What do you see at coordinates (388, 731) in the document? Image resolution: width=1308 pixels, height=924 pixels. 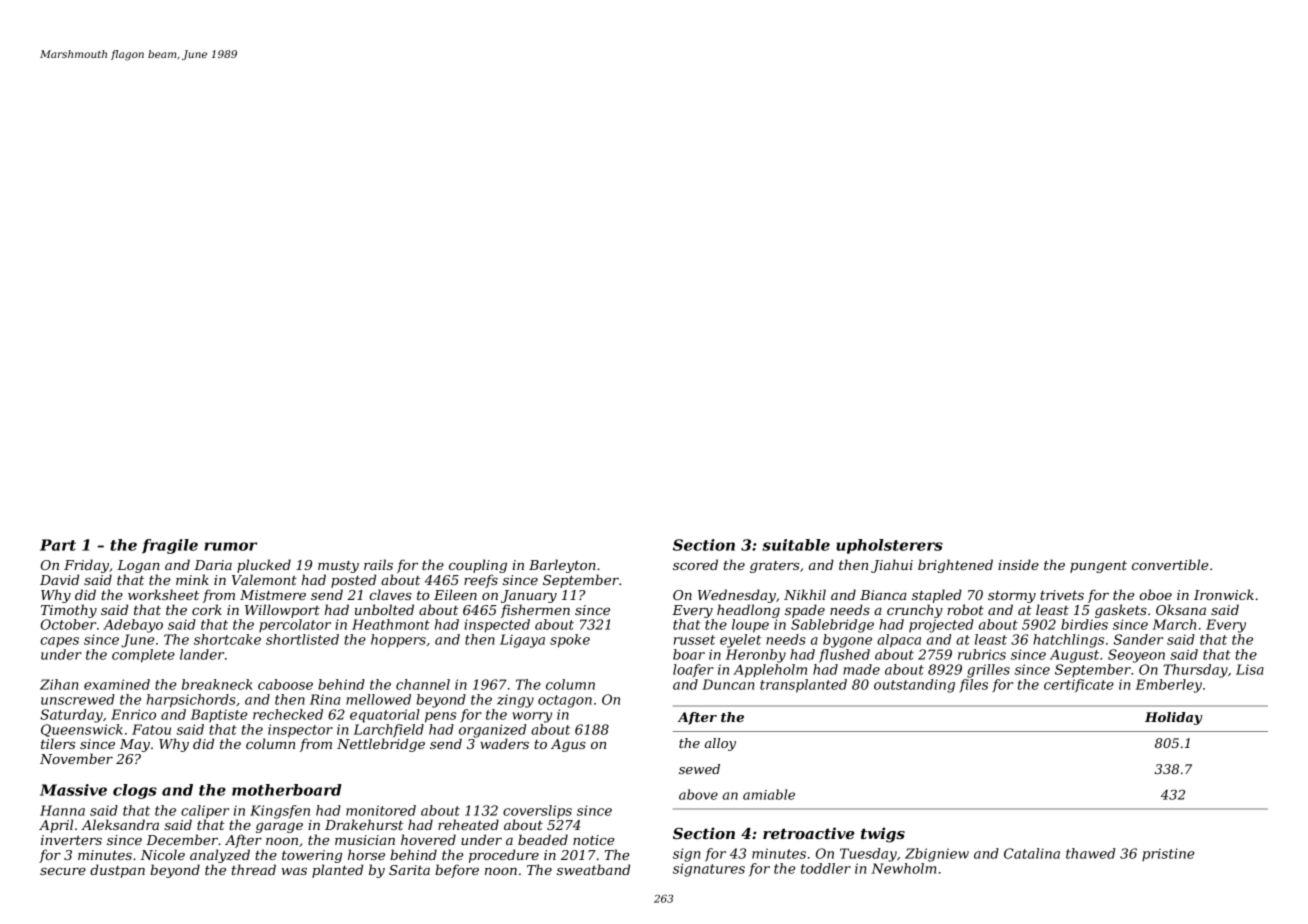 I see `Larchfield` at bounding box center [388, 731].
